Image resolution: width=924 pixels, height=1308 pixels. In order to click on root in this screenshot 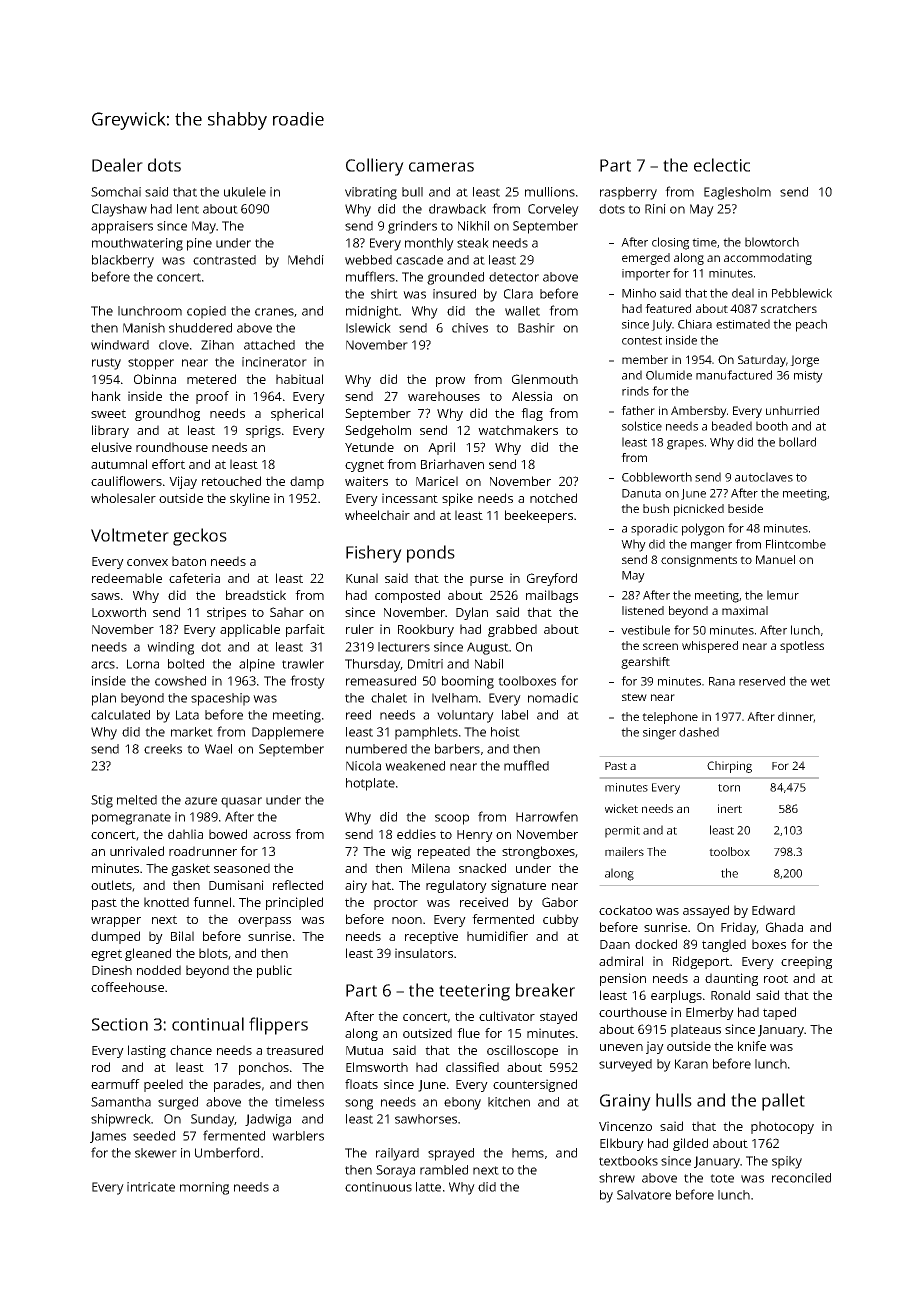, I will do `click(776, 978)`.
